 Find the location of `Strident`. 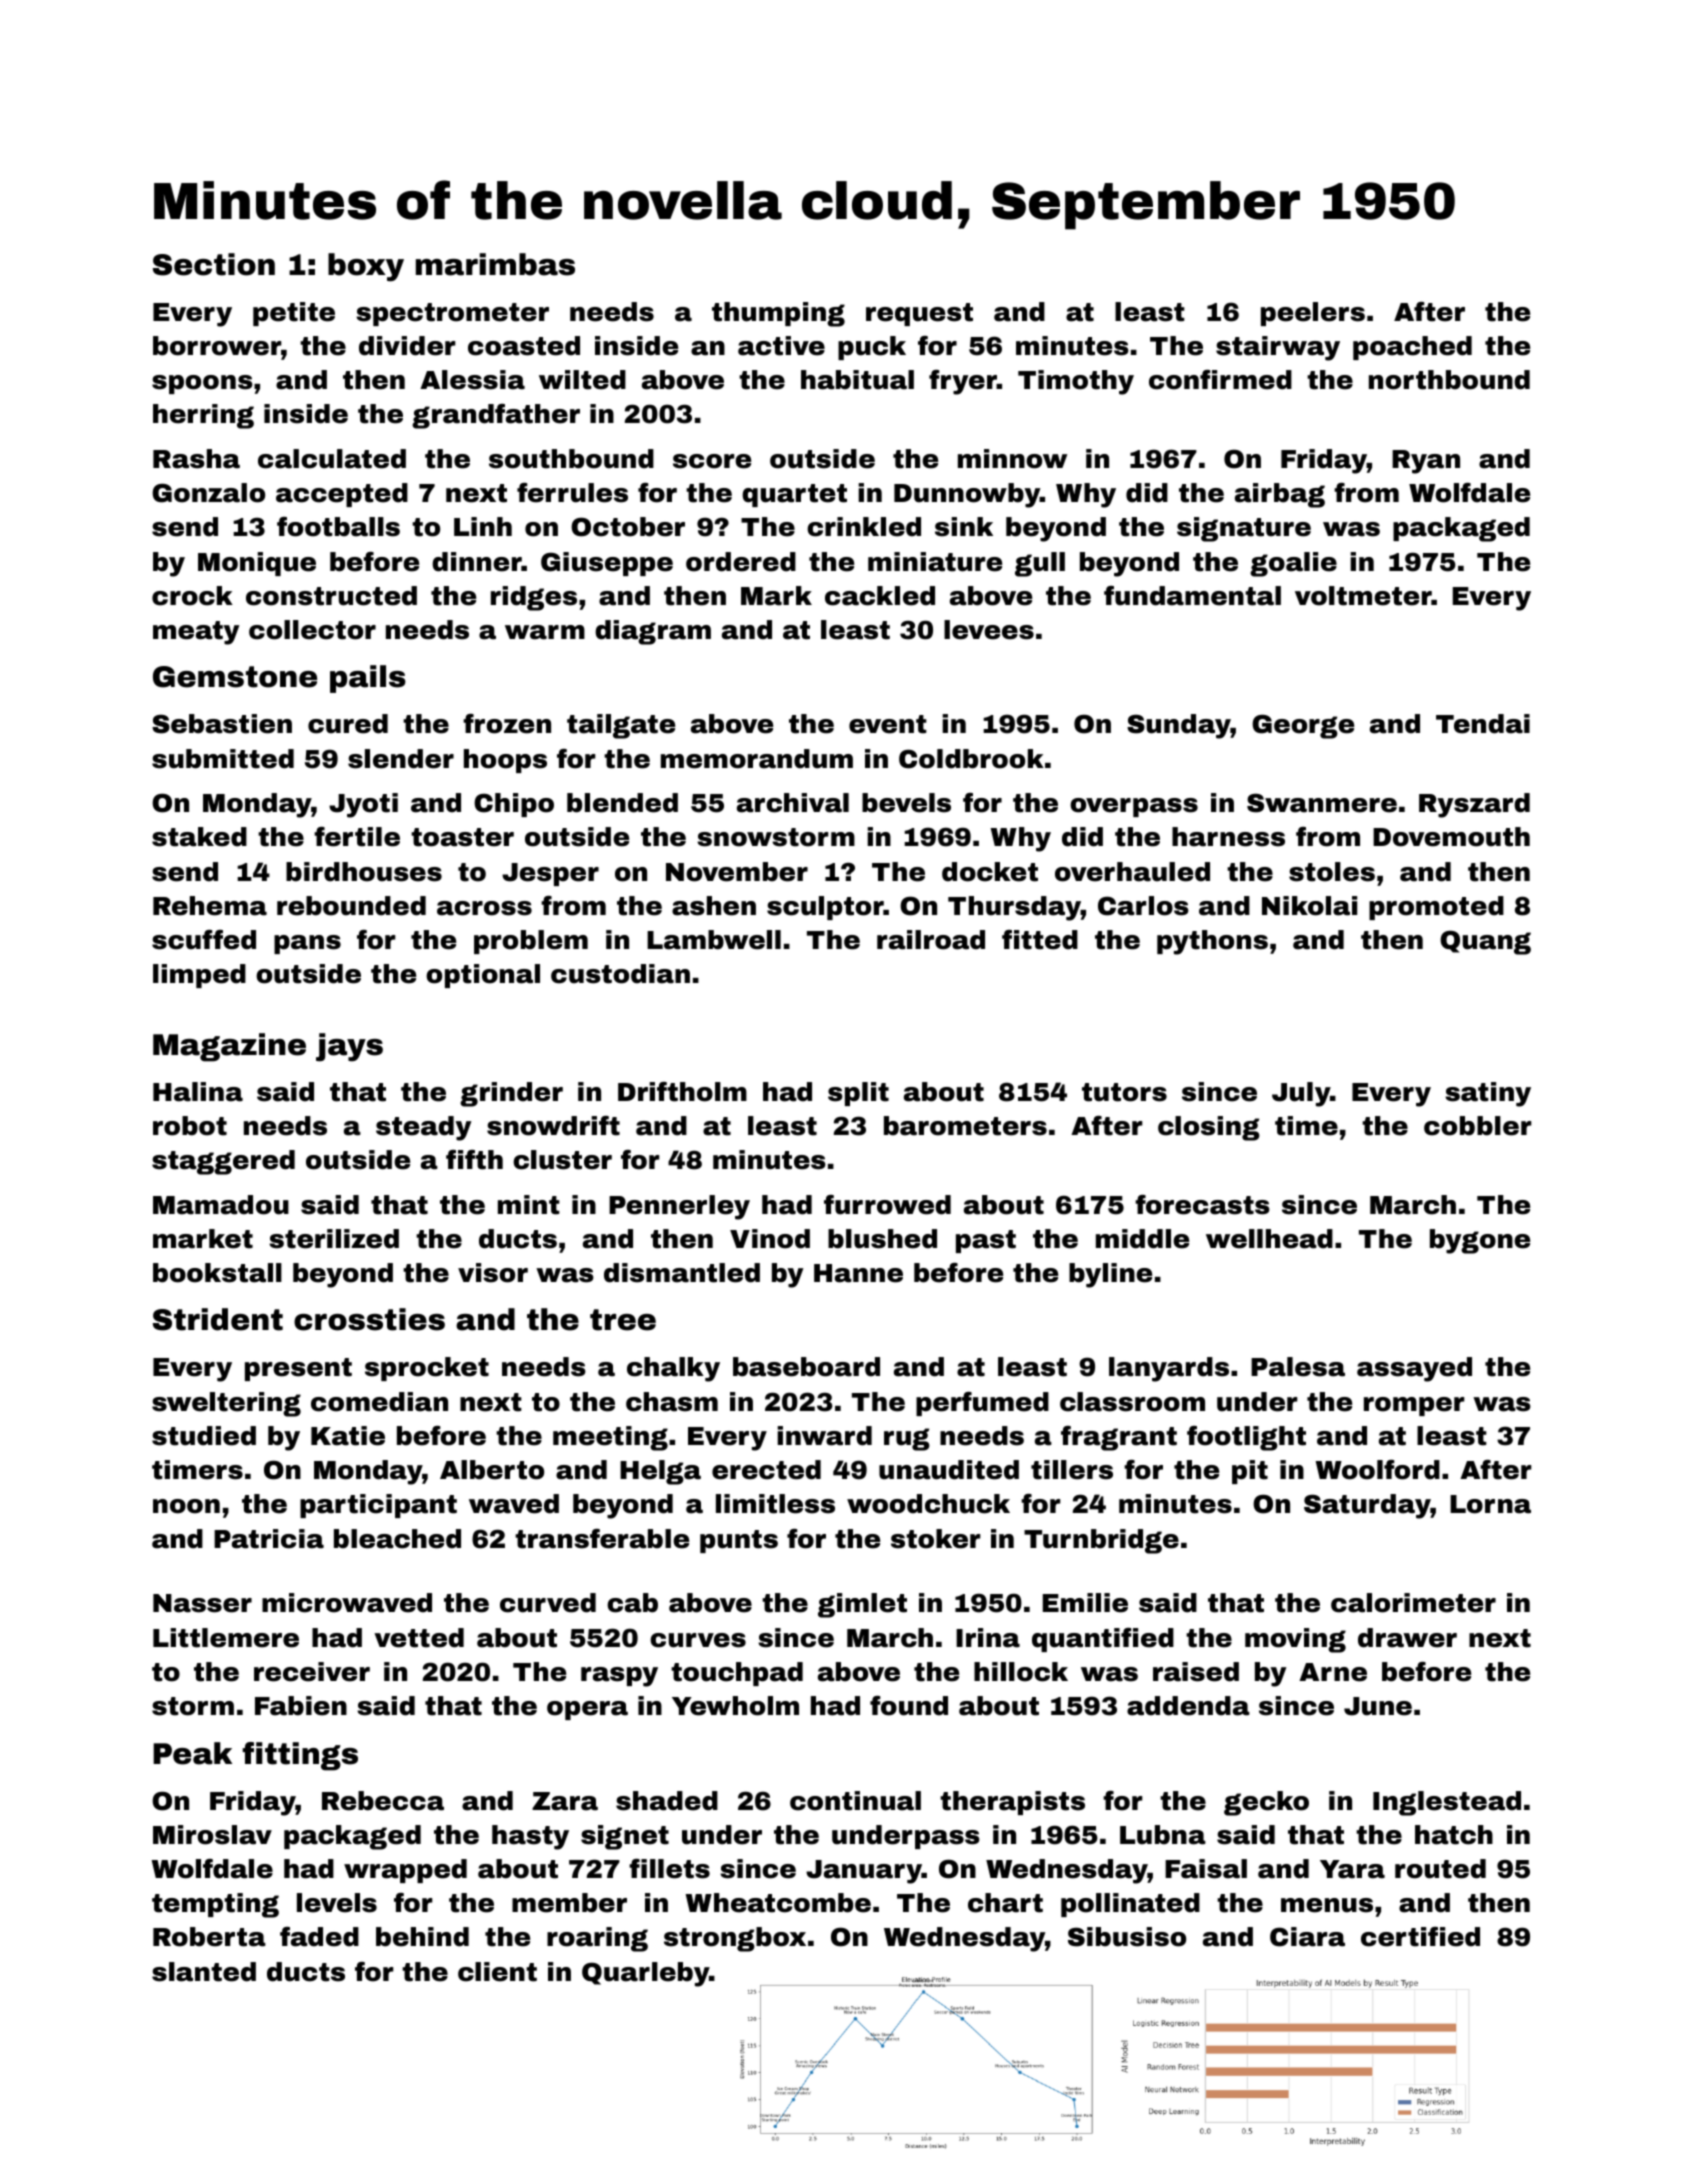

Strident is located at coordinates (218, 1319).
